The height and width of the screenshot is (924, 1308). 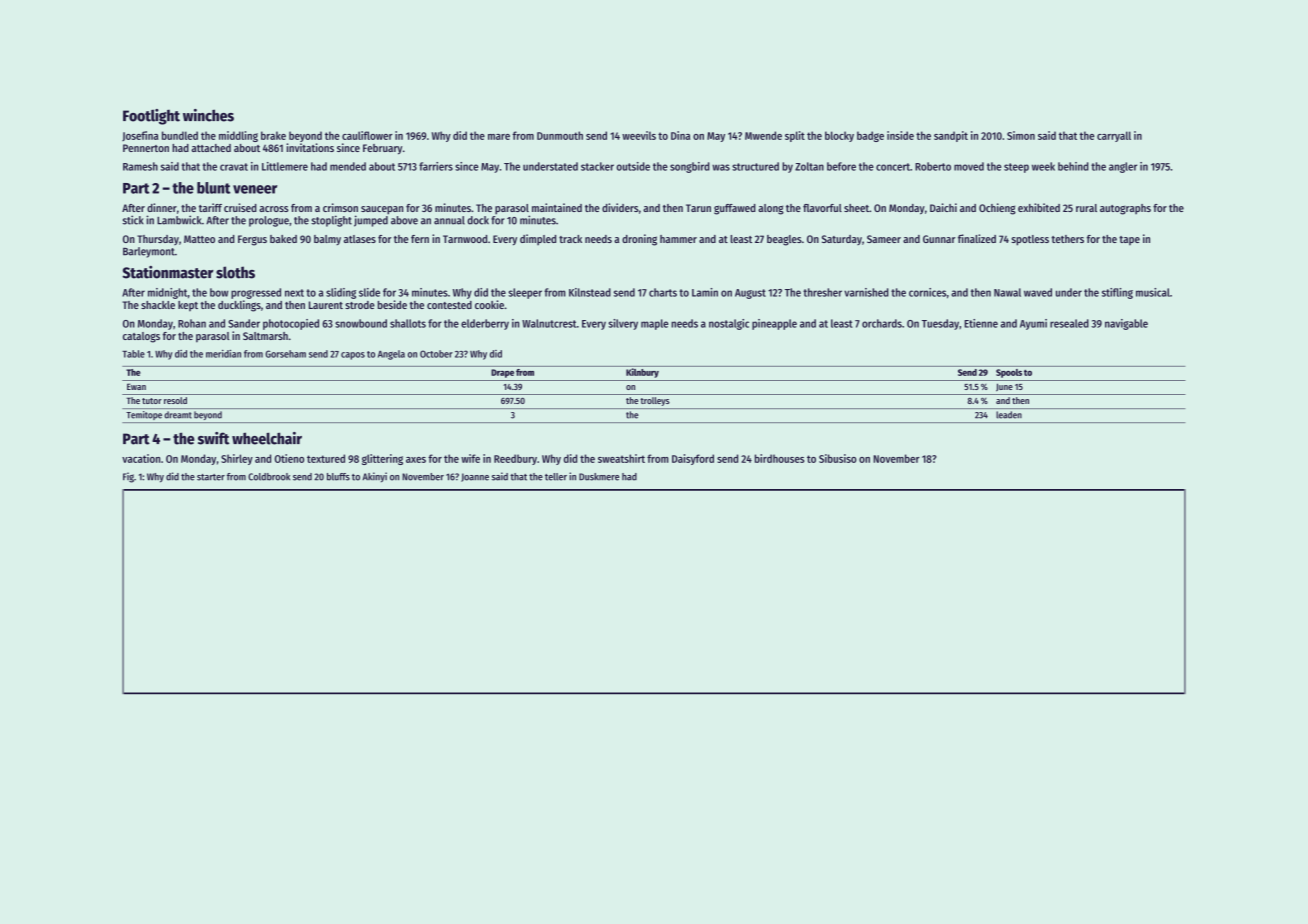 I want to click on split, so click(x=795, y=136).
